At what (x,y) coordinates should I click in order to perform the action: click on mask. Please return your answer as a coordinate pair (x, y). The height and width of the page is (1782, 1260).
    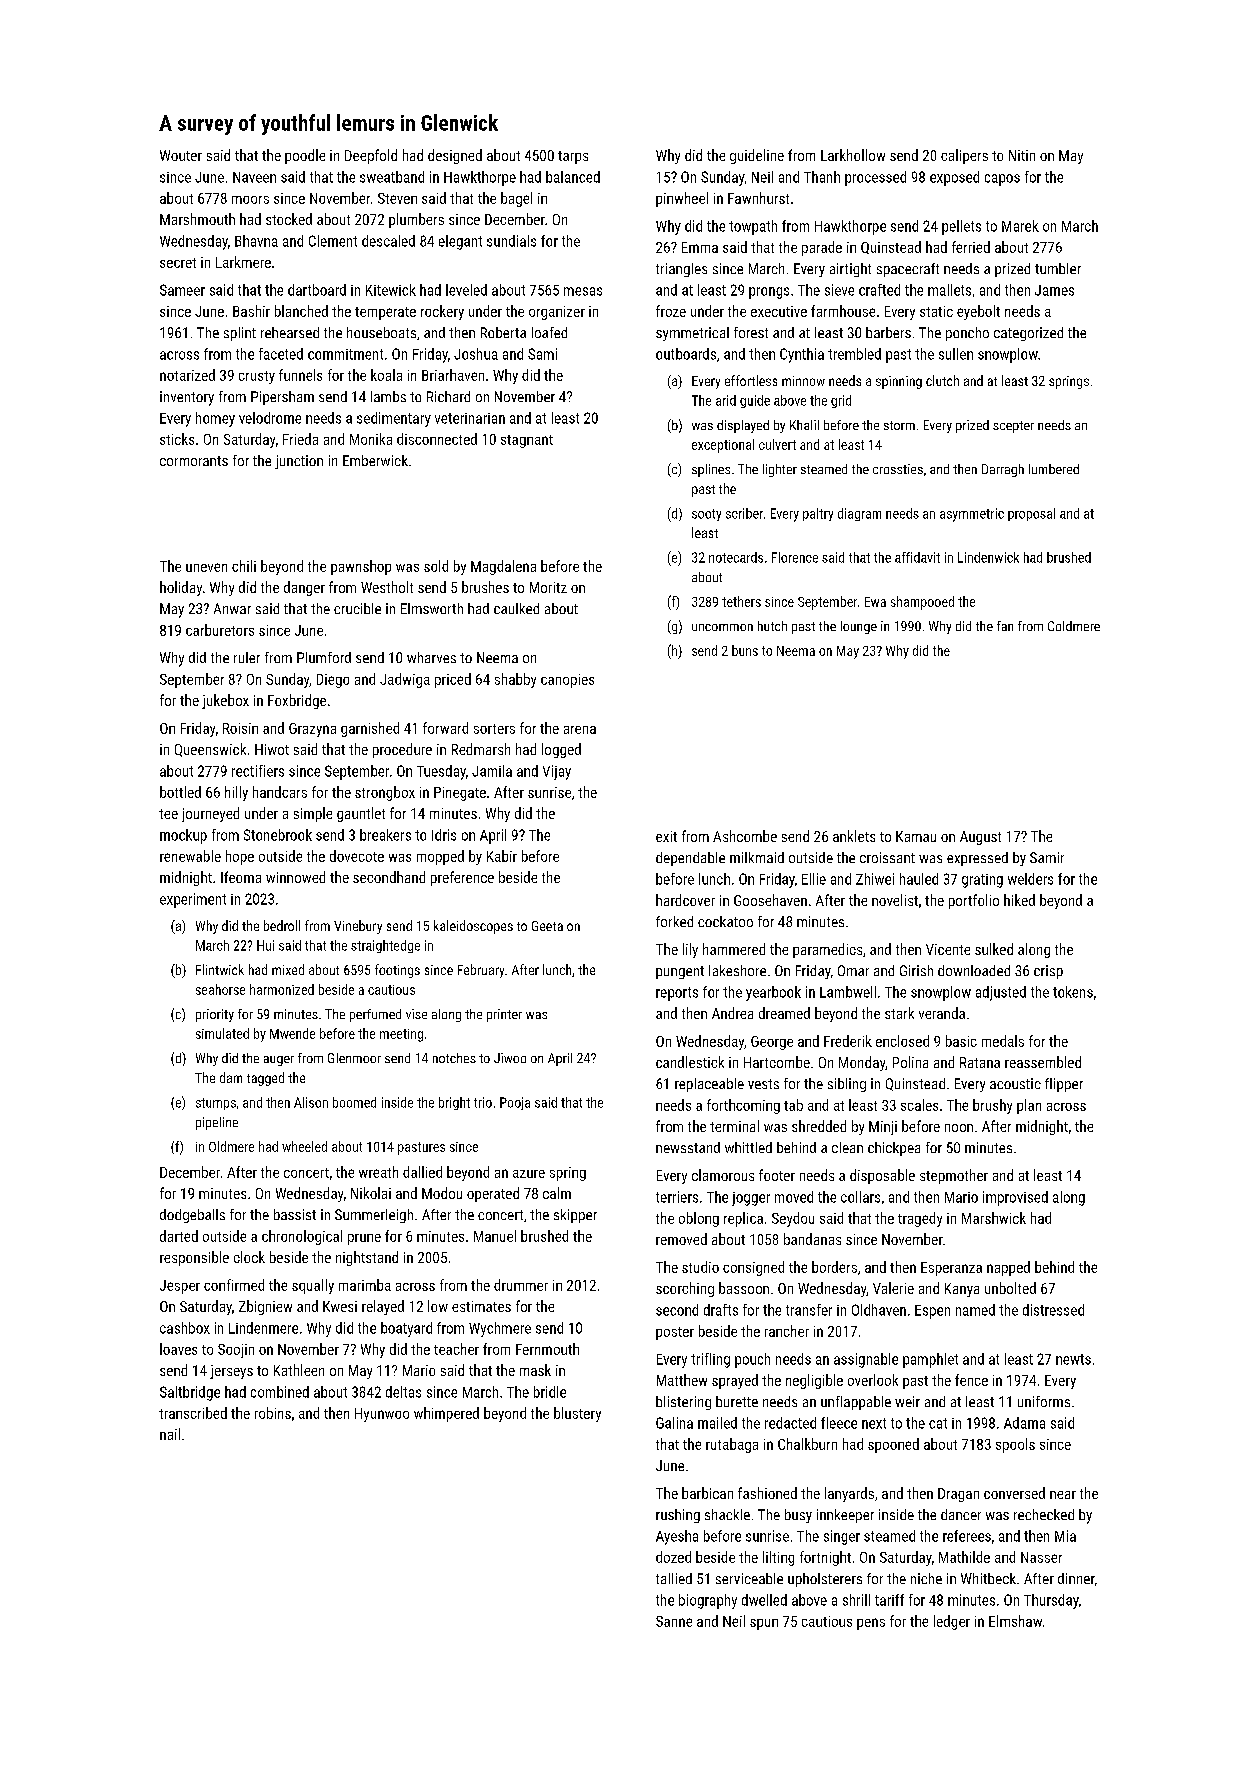
    Looking at the image, I should click on (535, 1370).
